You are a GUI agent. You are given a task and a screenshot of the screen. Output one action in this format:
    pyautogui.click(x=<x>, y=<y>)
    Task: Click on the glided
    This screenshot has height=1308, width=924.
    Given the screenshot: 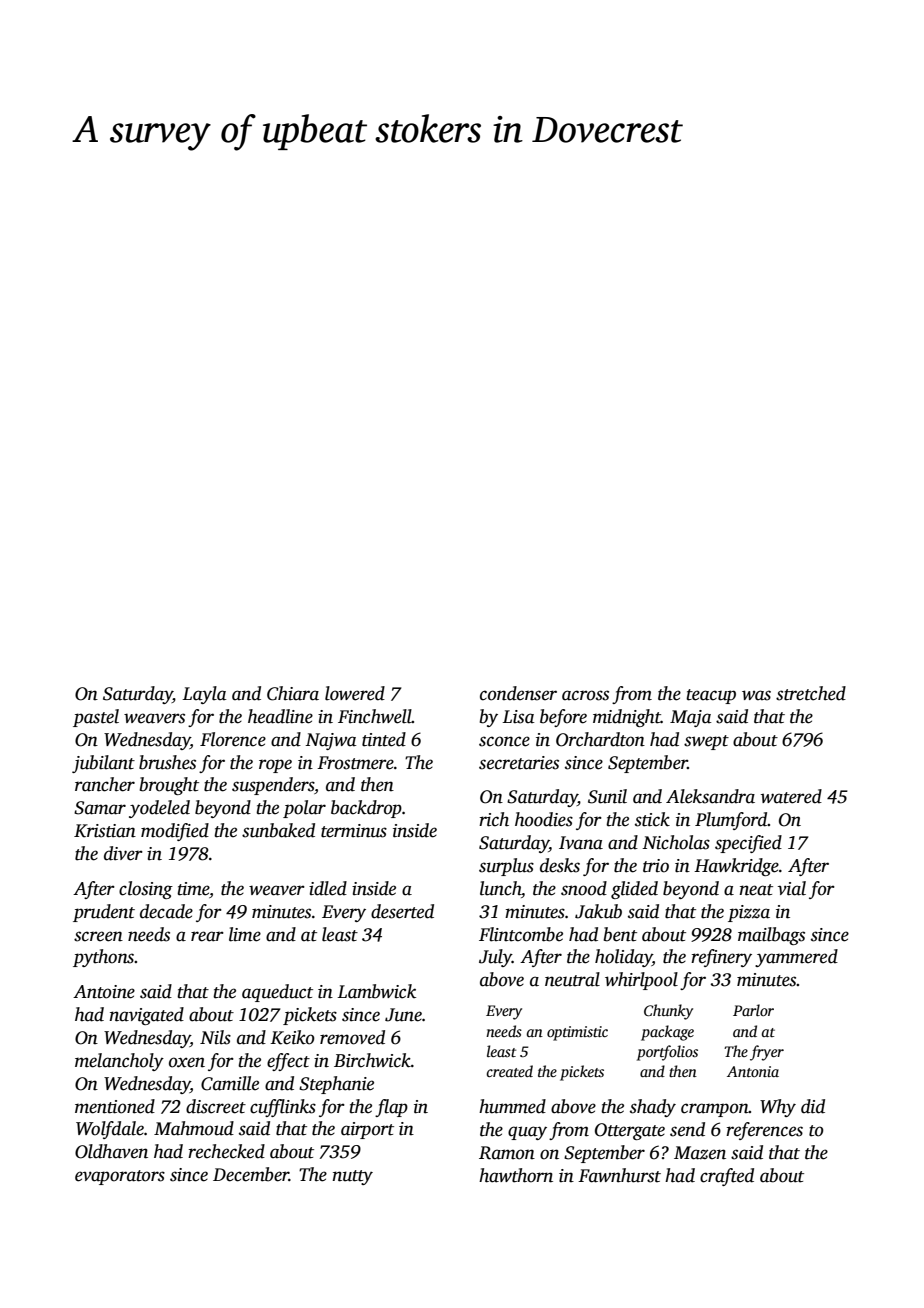 What is the action you would take?
    pyautogui.click(x=634, y=890)
